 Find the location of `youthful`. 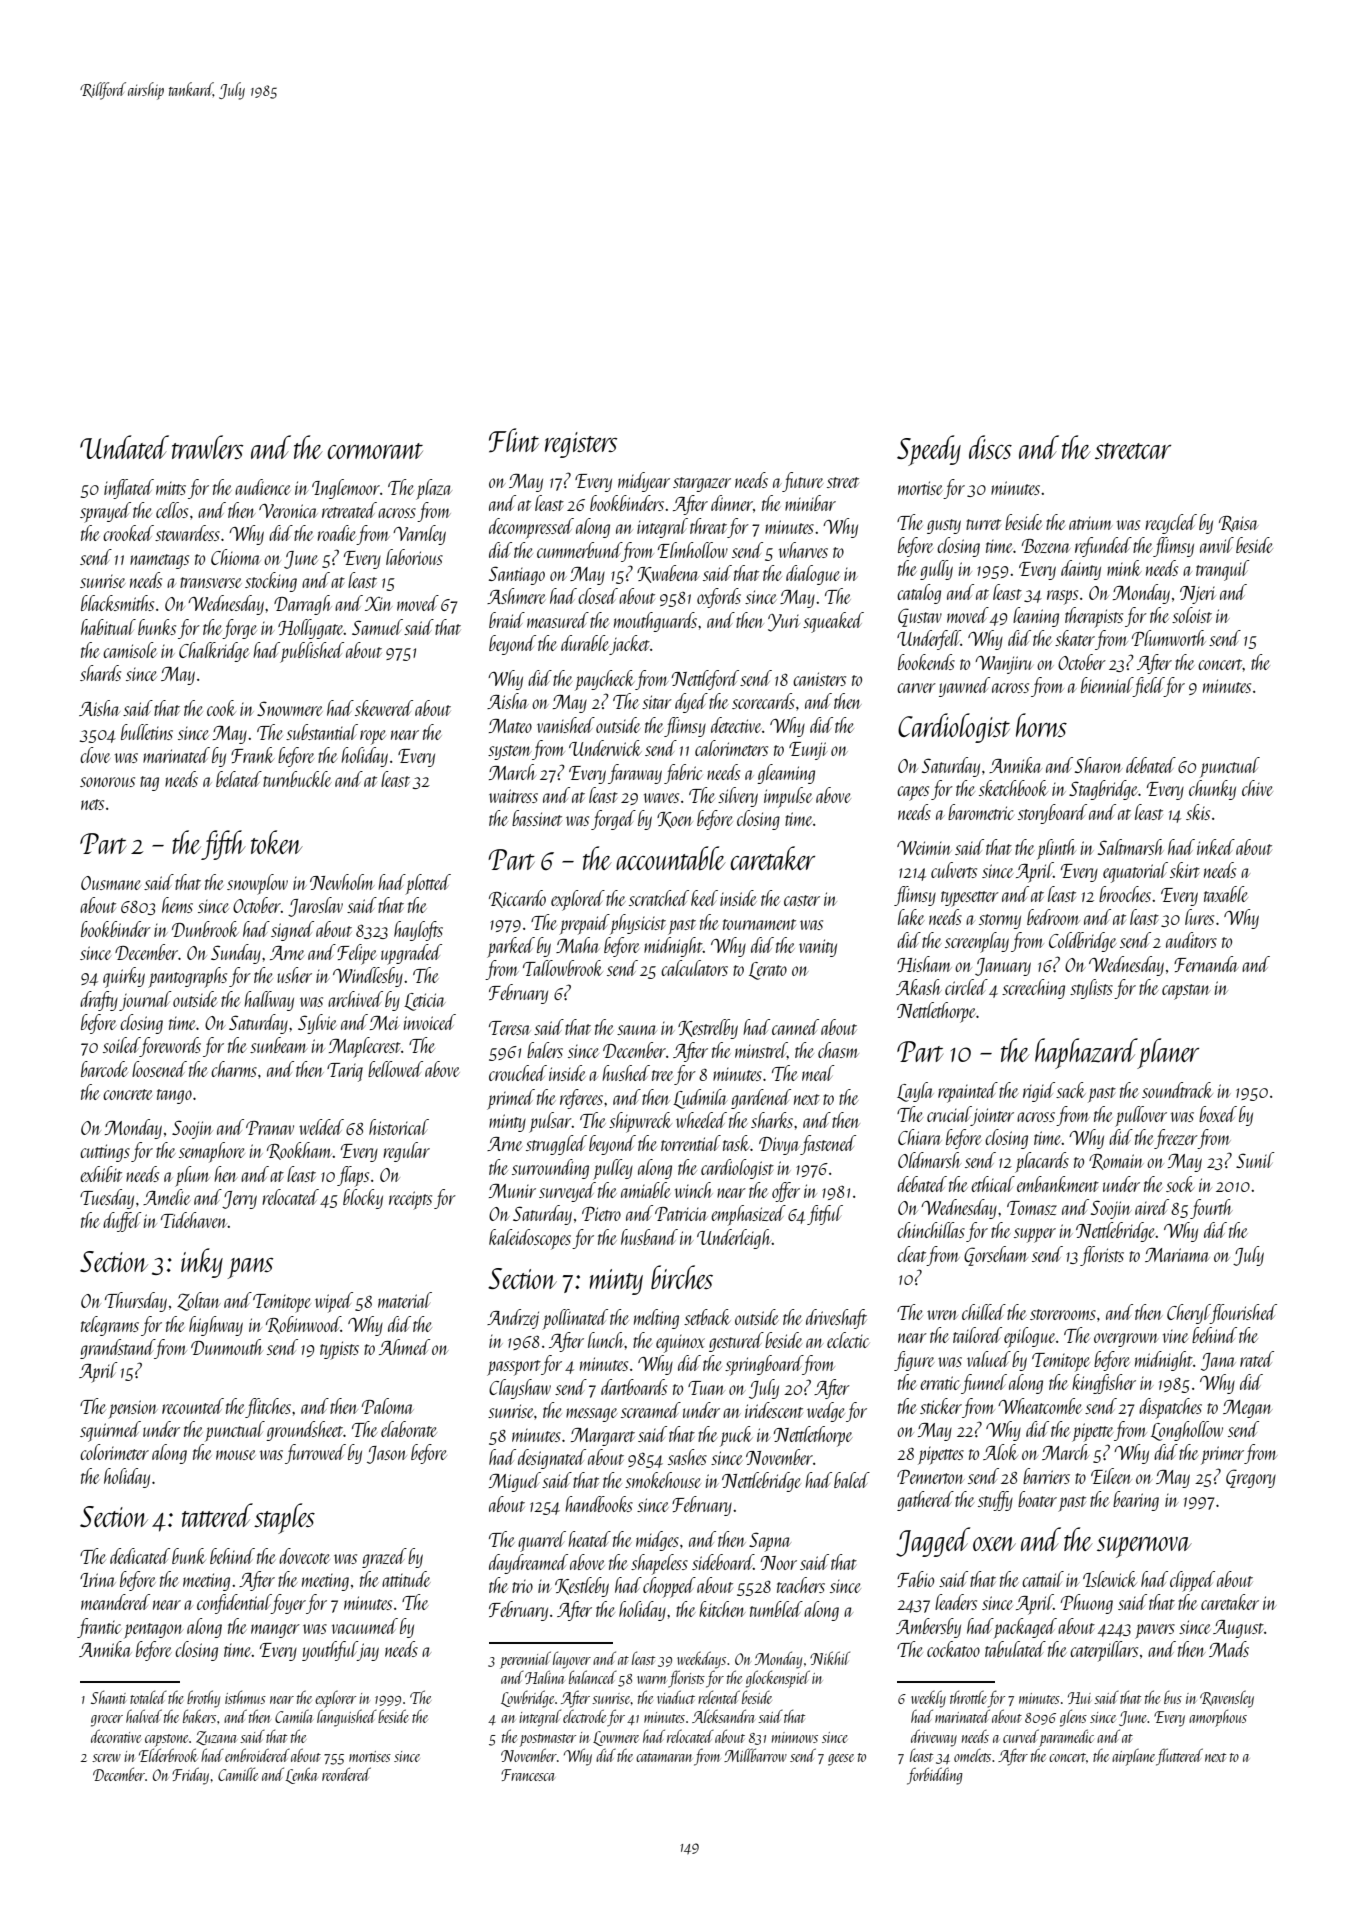

youthful is located at coordinates (330, 1651).
